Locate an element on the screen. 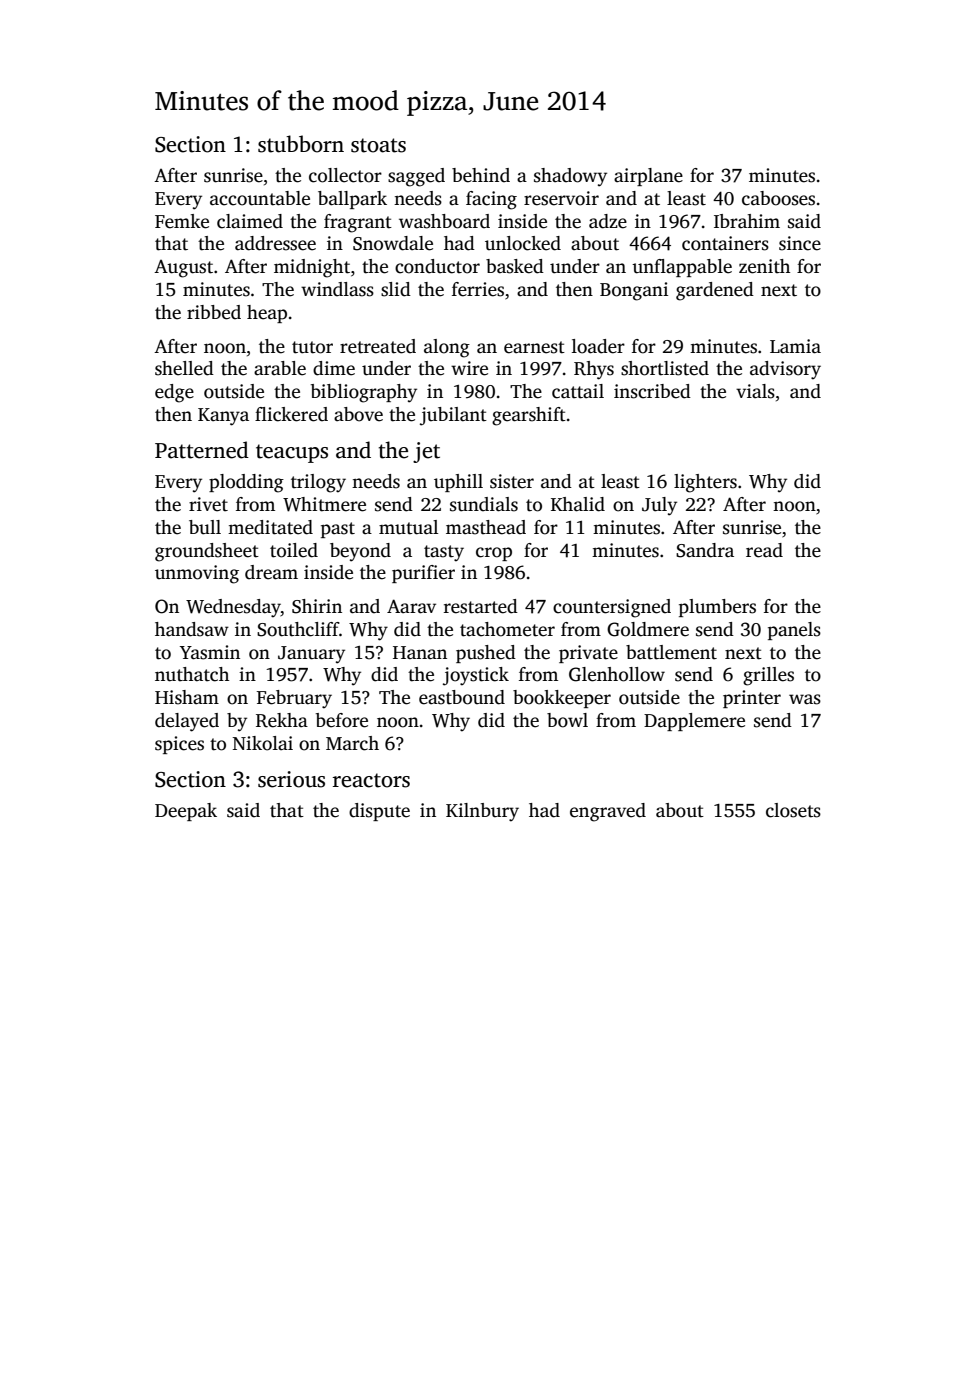  engraved is located at coordinates (608, 812).
